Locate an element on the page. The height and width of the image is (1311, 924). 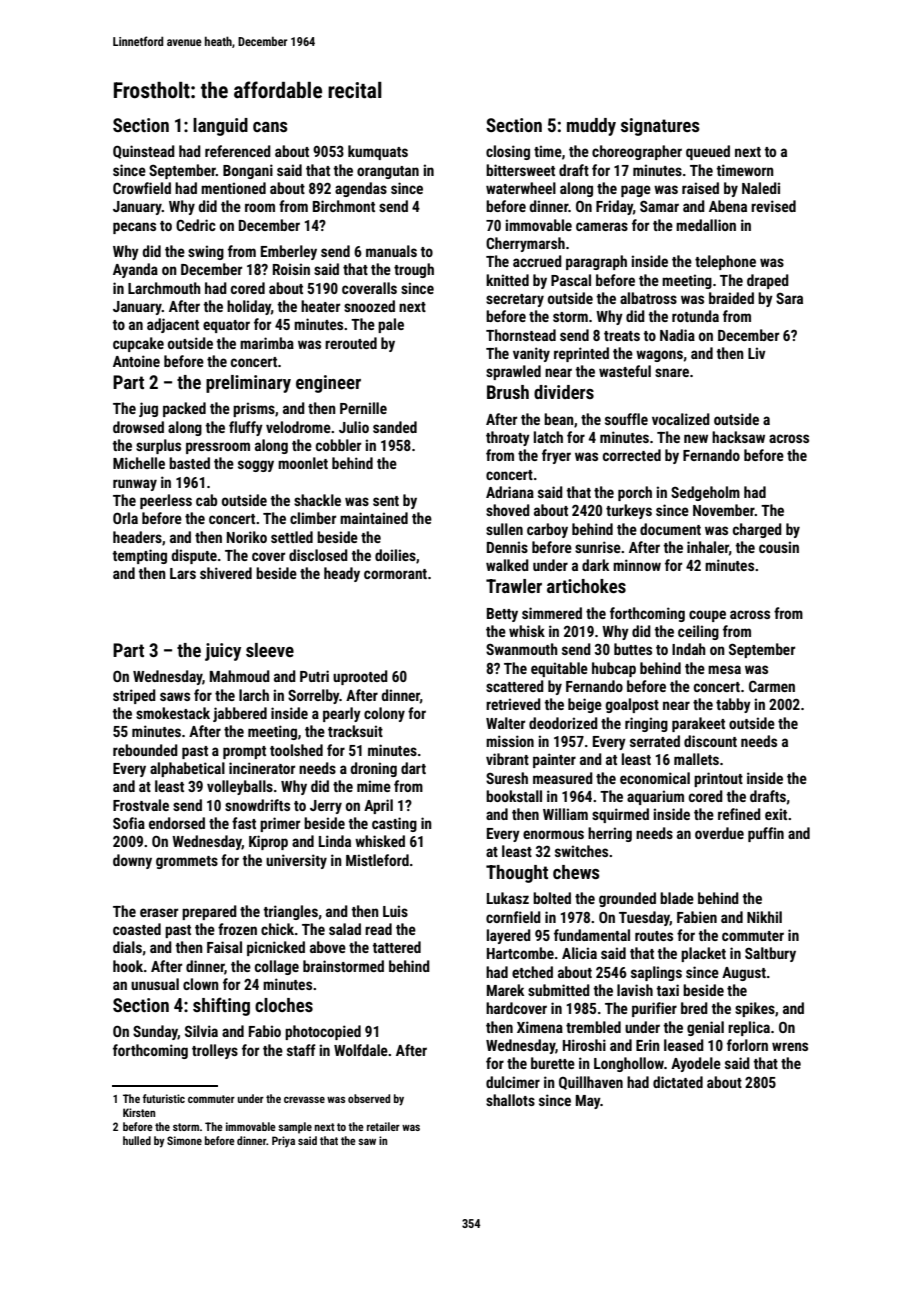
bean is located at coordinates (559, 419).
